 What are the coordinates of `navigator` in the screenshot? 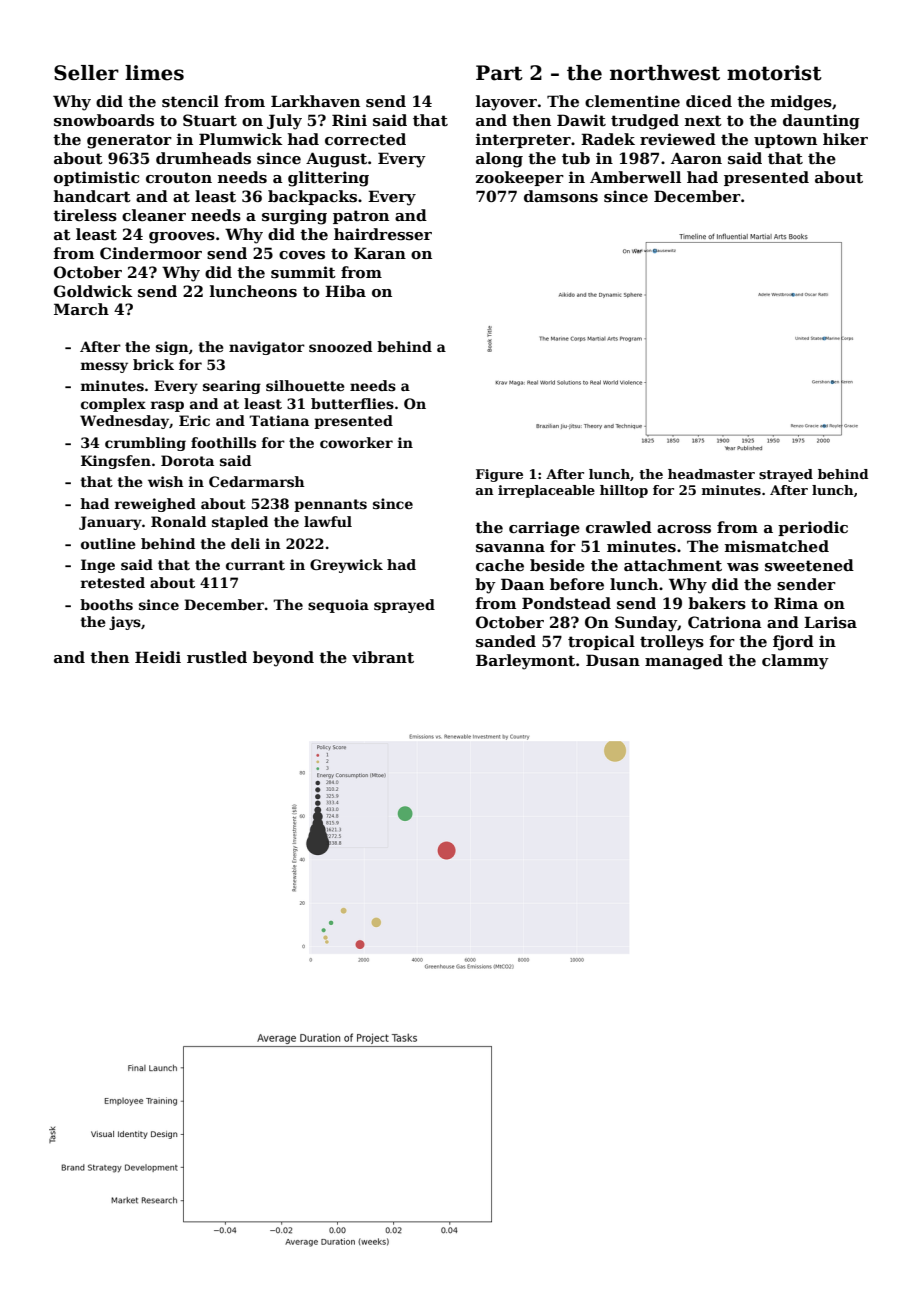 It's located at (267, 348).
